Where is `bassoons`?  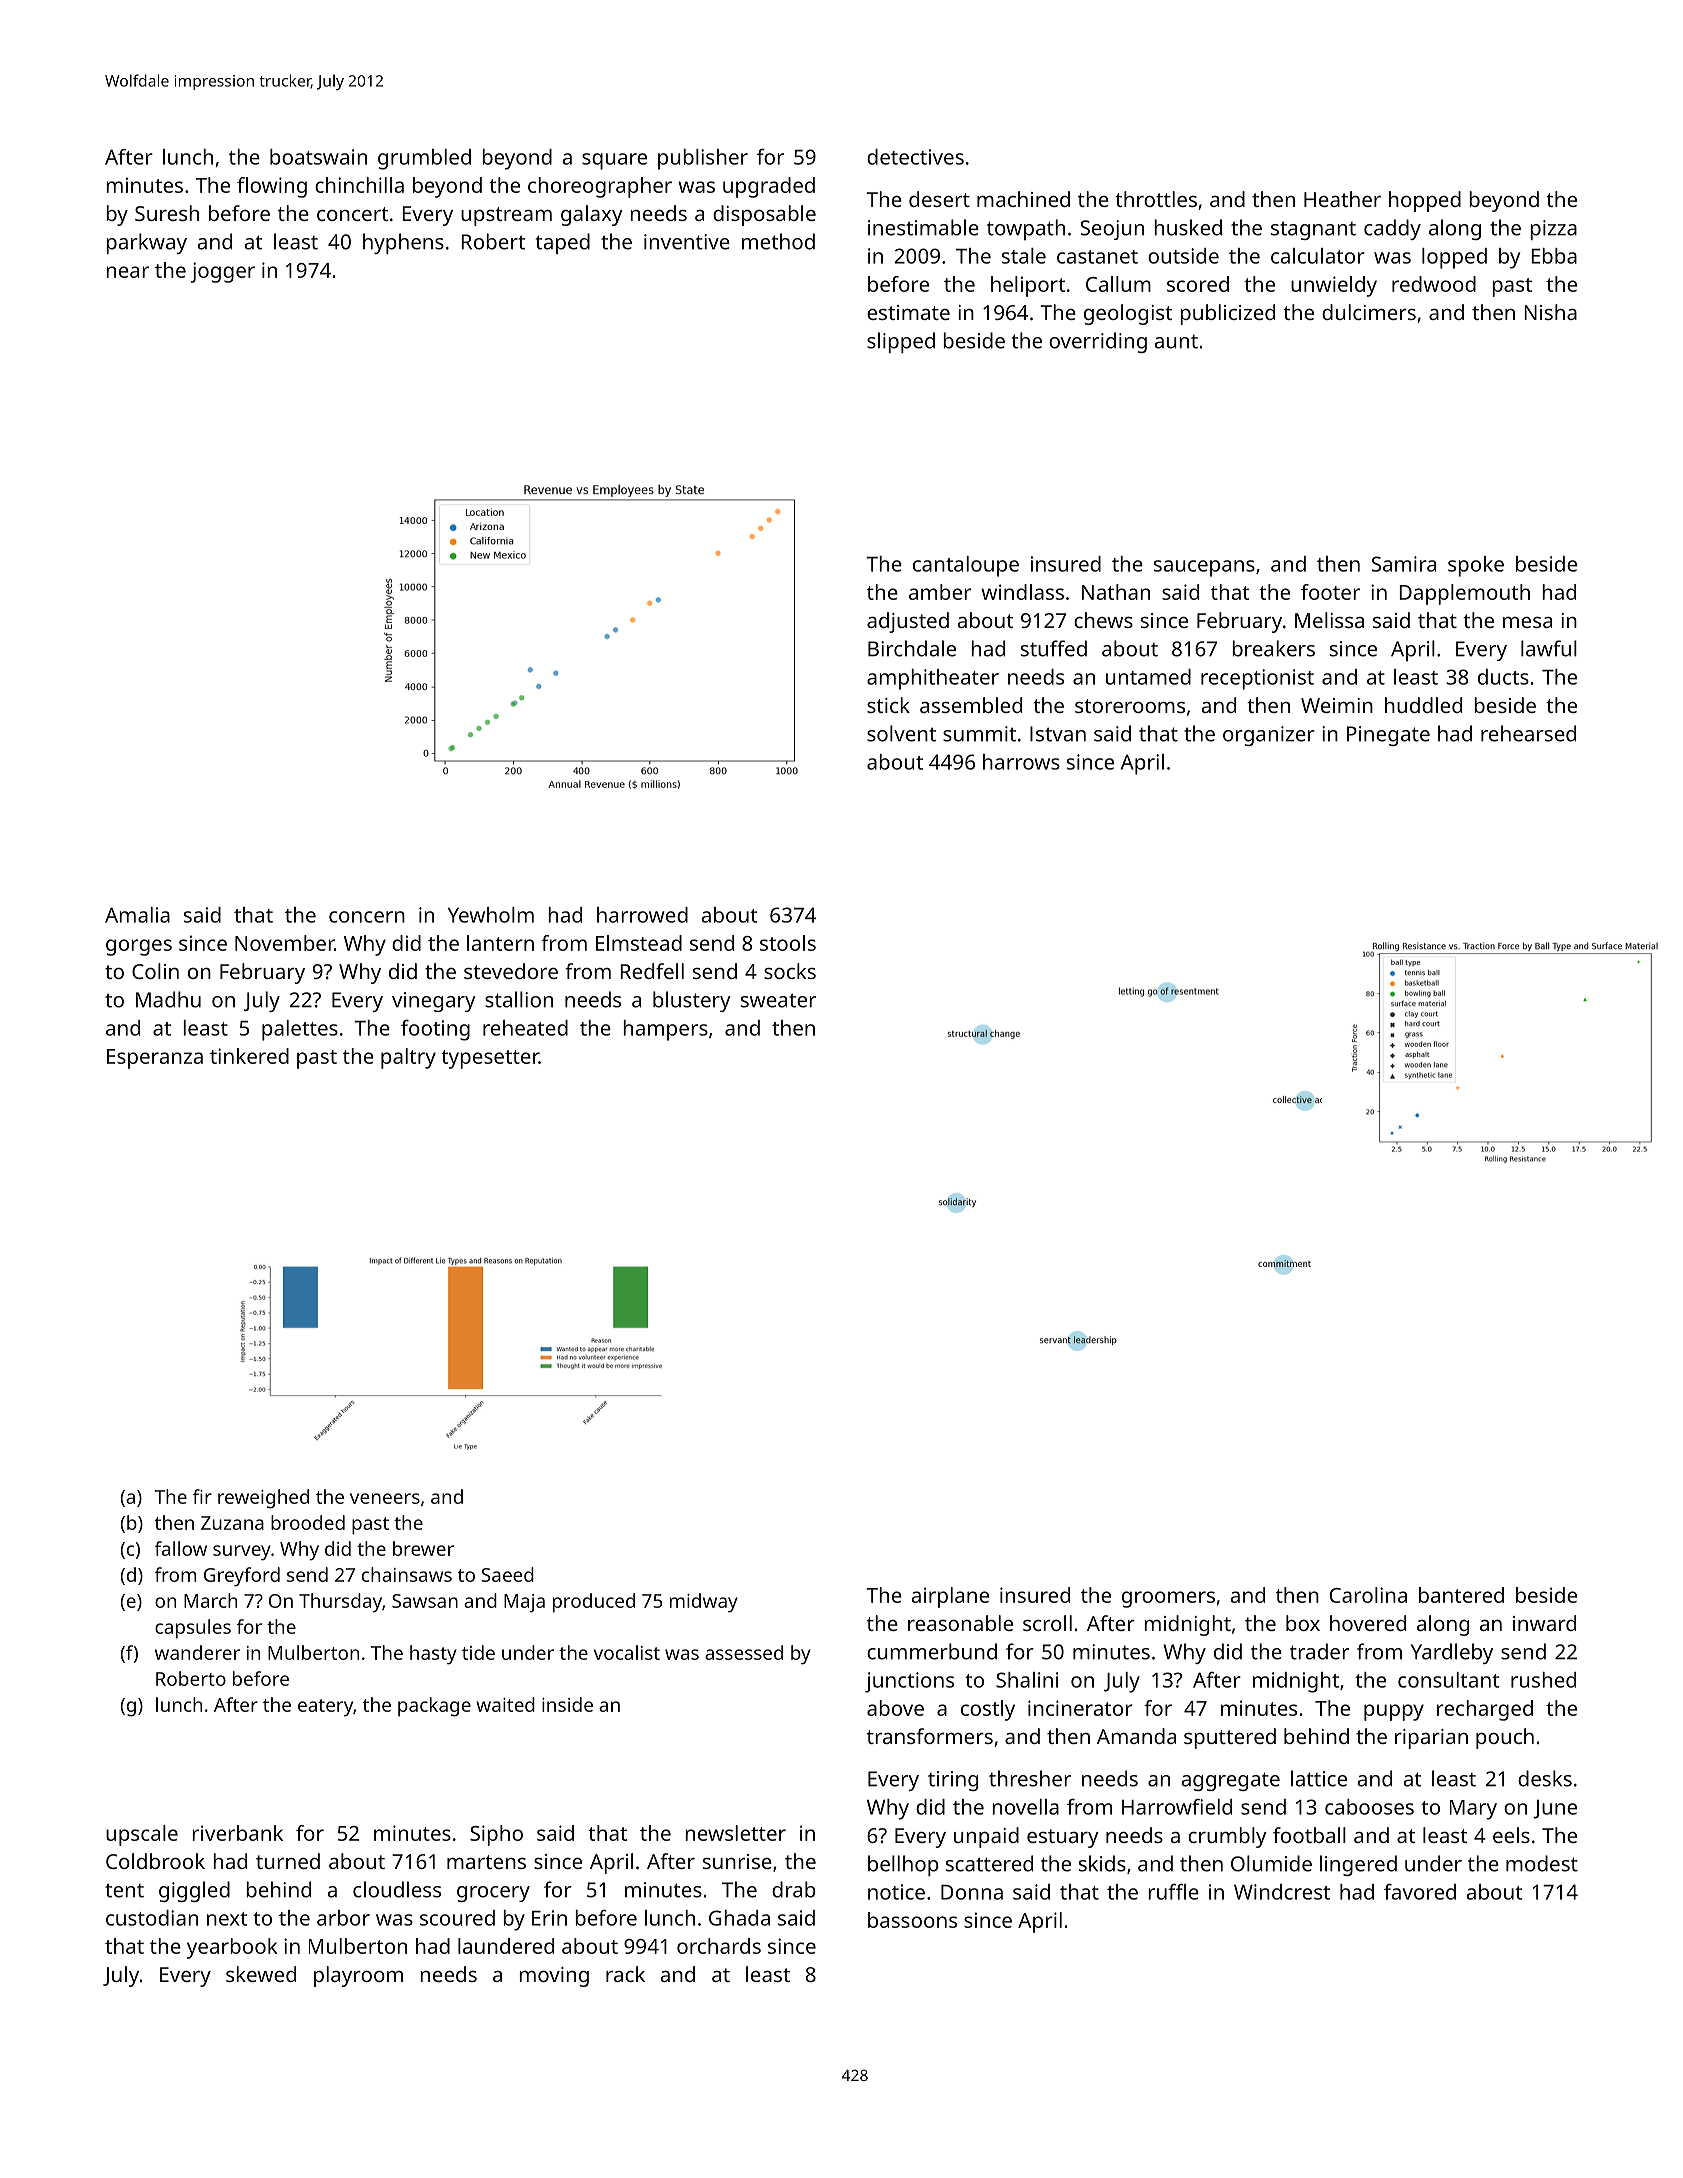
bassoons is located at coordinates (912, 1920).
